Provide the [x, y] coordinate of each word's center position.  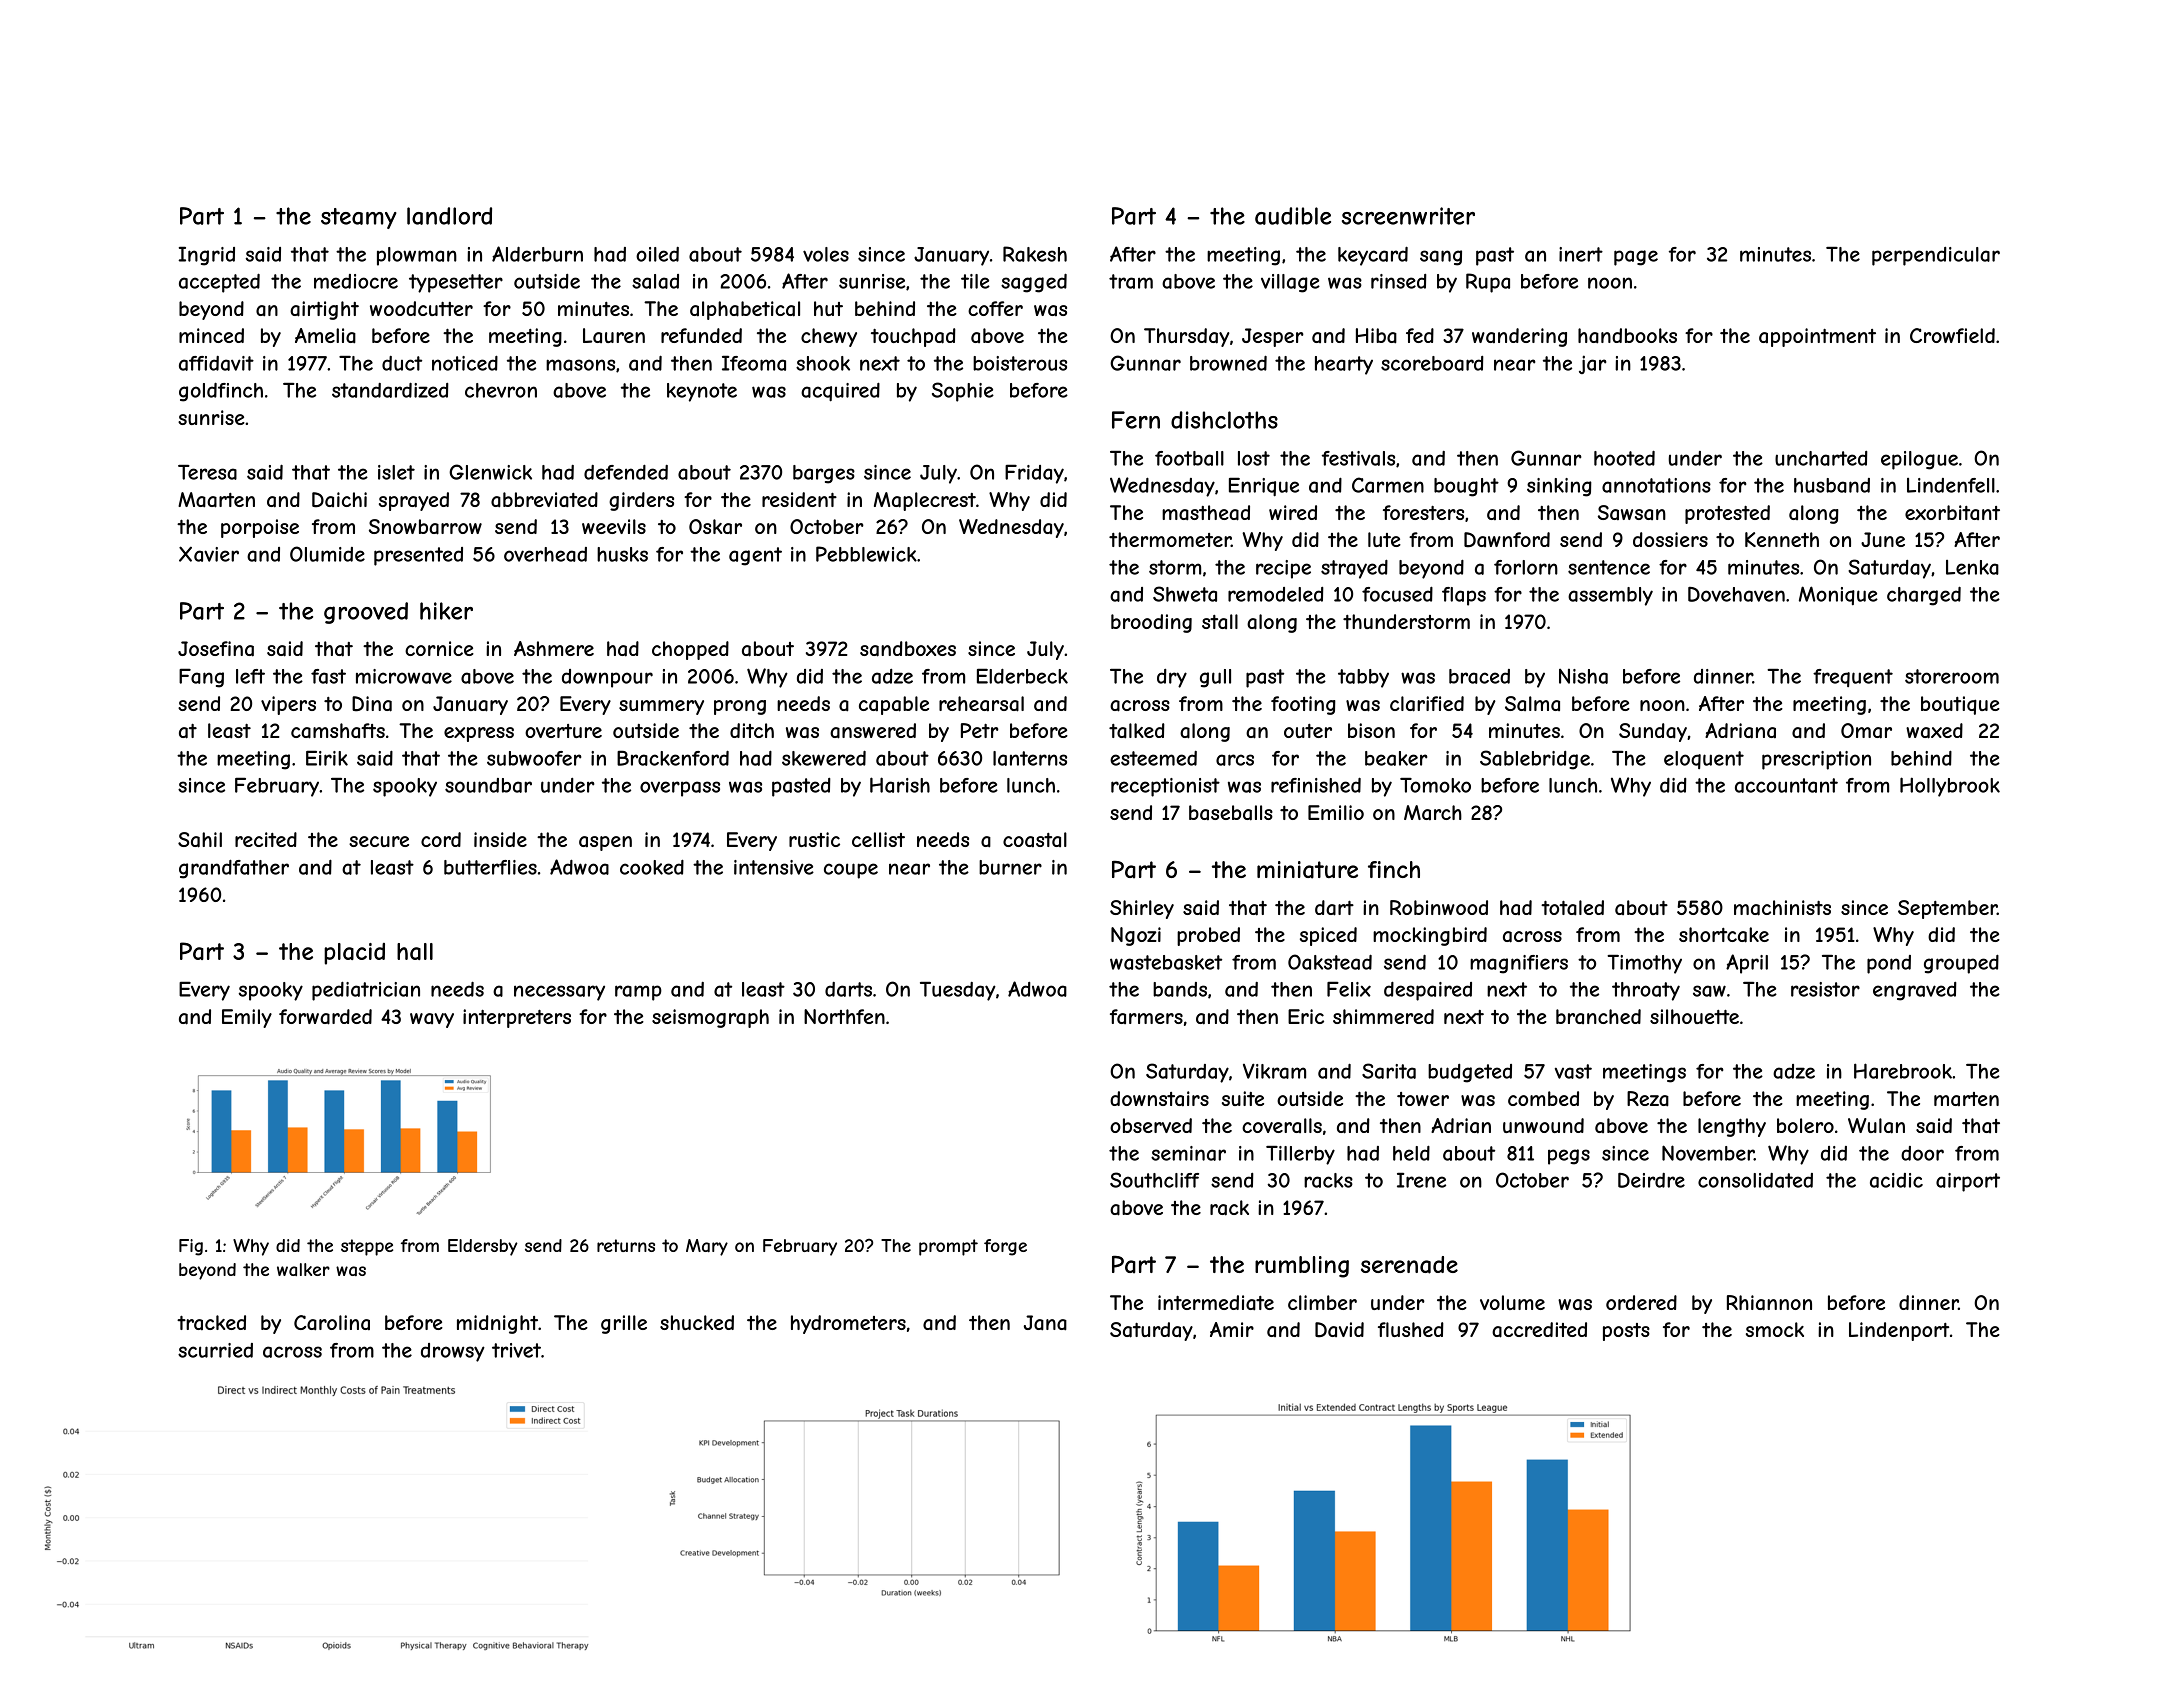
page [1636, 258]
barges [824, 474]
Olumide [327, 554]
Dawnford [1507, 540]
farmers [1146, 1016]
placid [354, 954]
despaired [1428, 991]
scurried [215, 1350]
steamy [359, 218]
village [1290, 283]
